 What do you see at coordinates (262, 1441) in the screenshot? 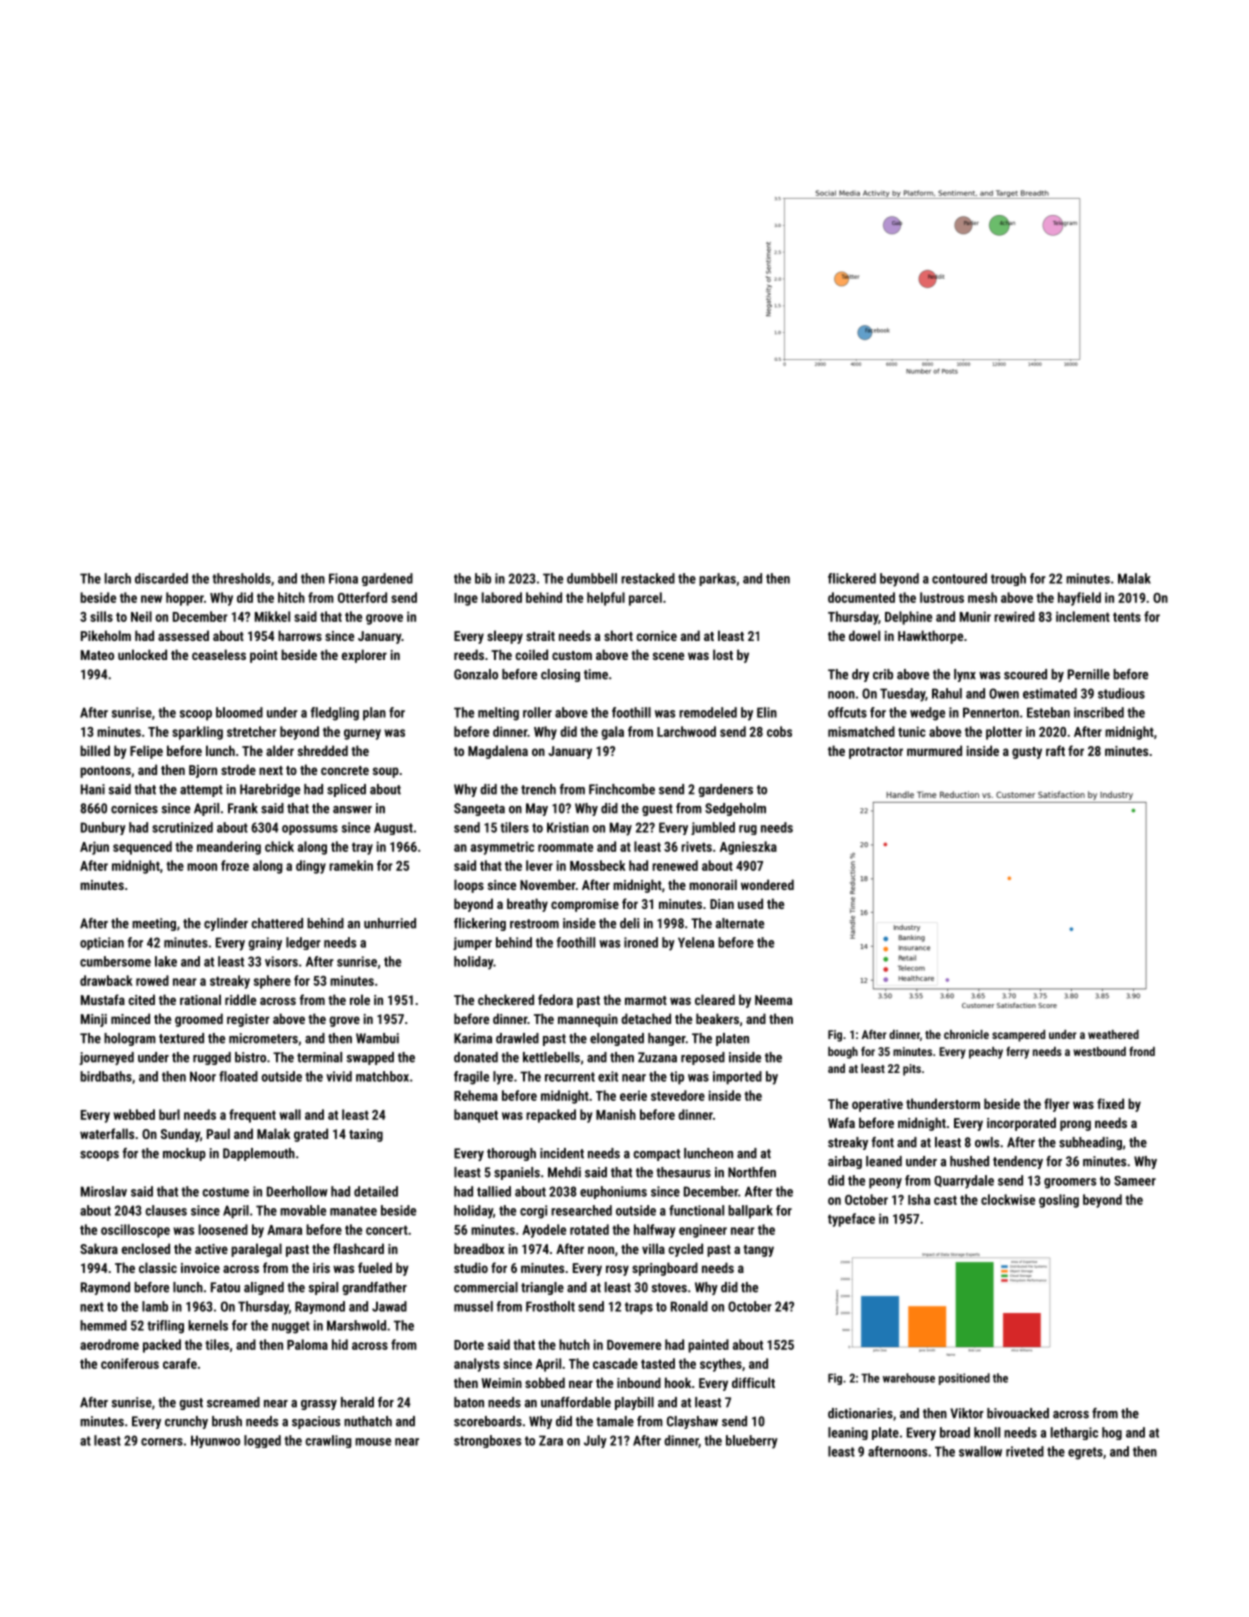
I see `logged` at bounding box center [262, 1441].
